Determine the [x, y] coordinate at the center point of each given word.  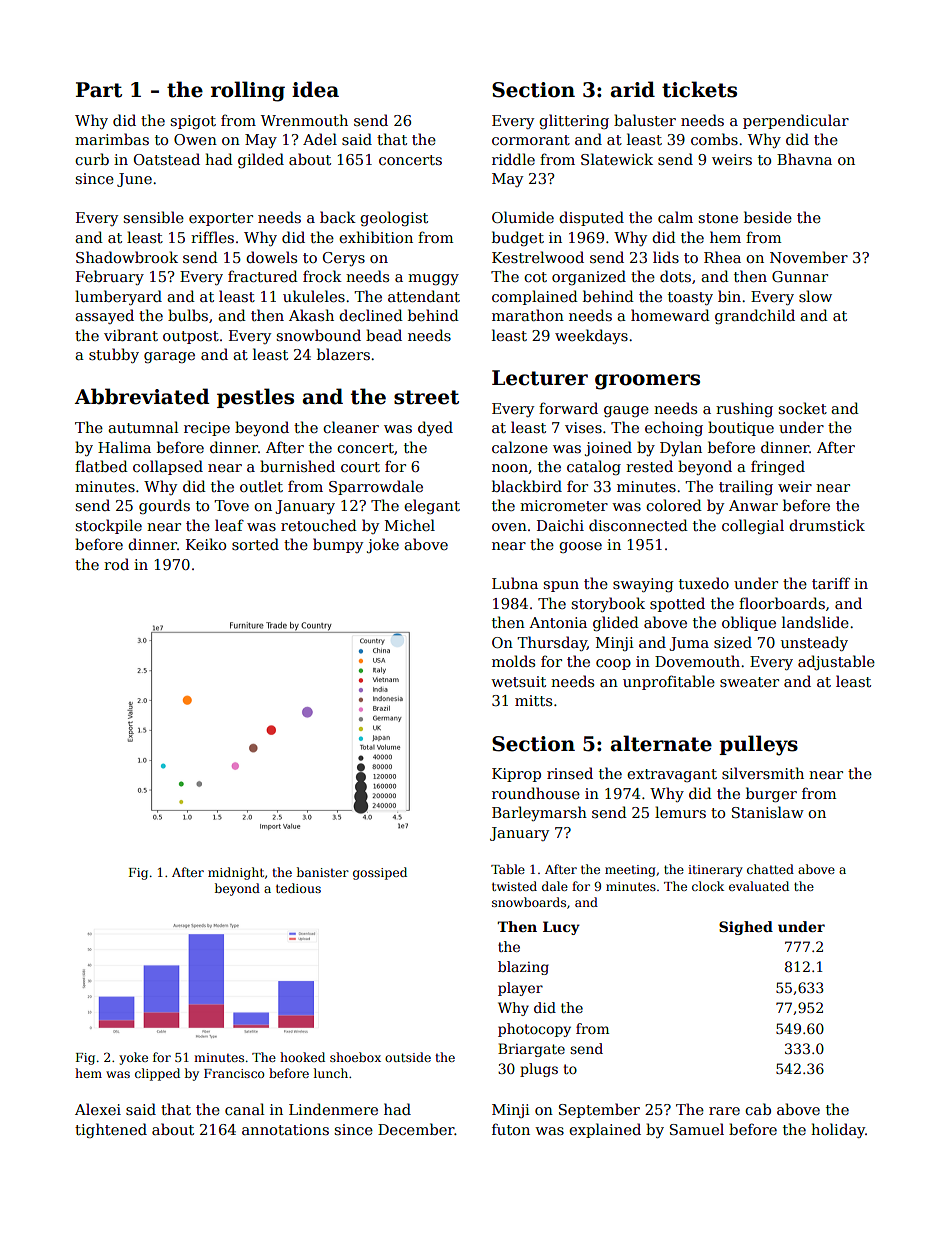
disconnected [638, 525]
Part [99, 90]
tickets [699, 89]
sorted [255, 544]
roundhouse [536, 793]
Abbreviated [142, 396]
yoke [133, 1058]
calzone [520, 447]
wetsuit [518, 681]
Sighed [746, 928]
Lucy [561, 928]
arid [633, 89]
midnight [236, 873]
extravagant [672, 775]
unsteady [814, 643]
